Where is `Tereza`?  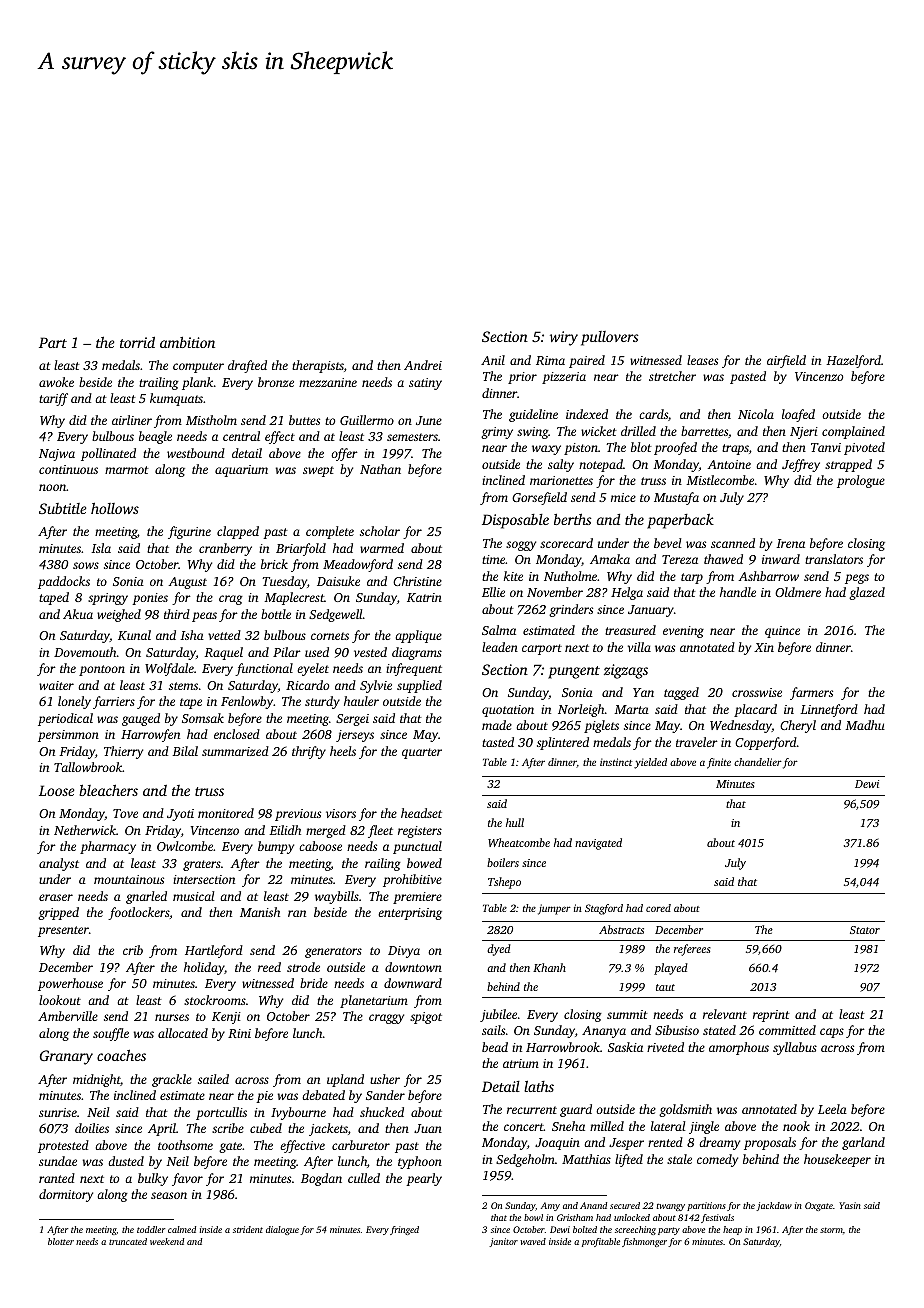 Tereza is located at coordinates (680, 559).
